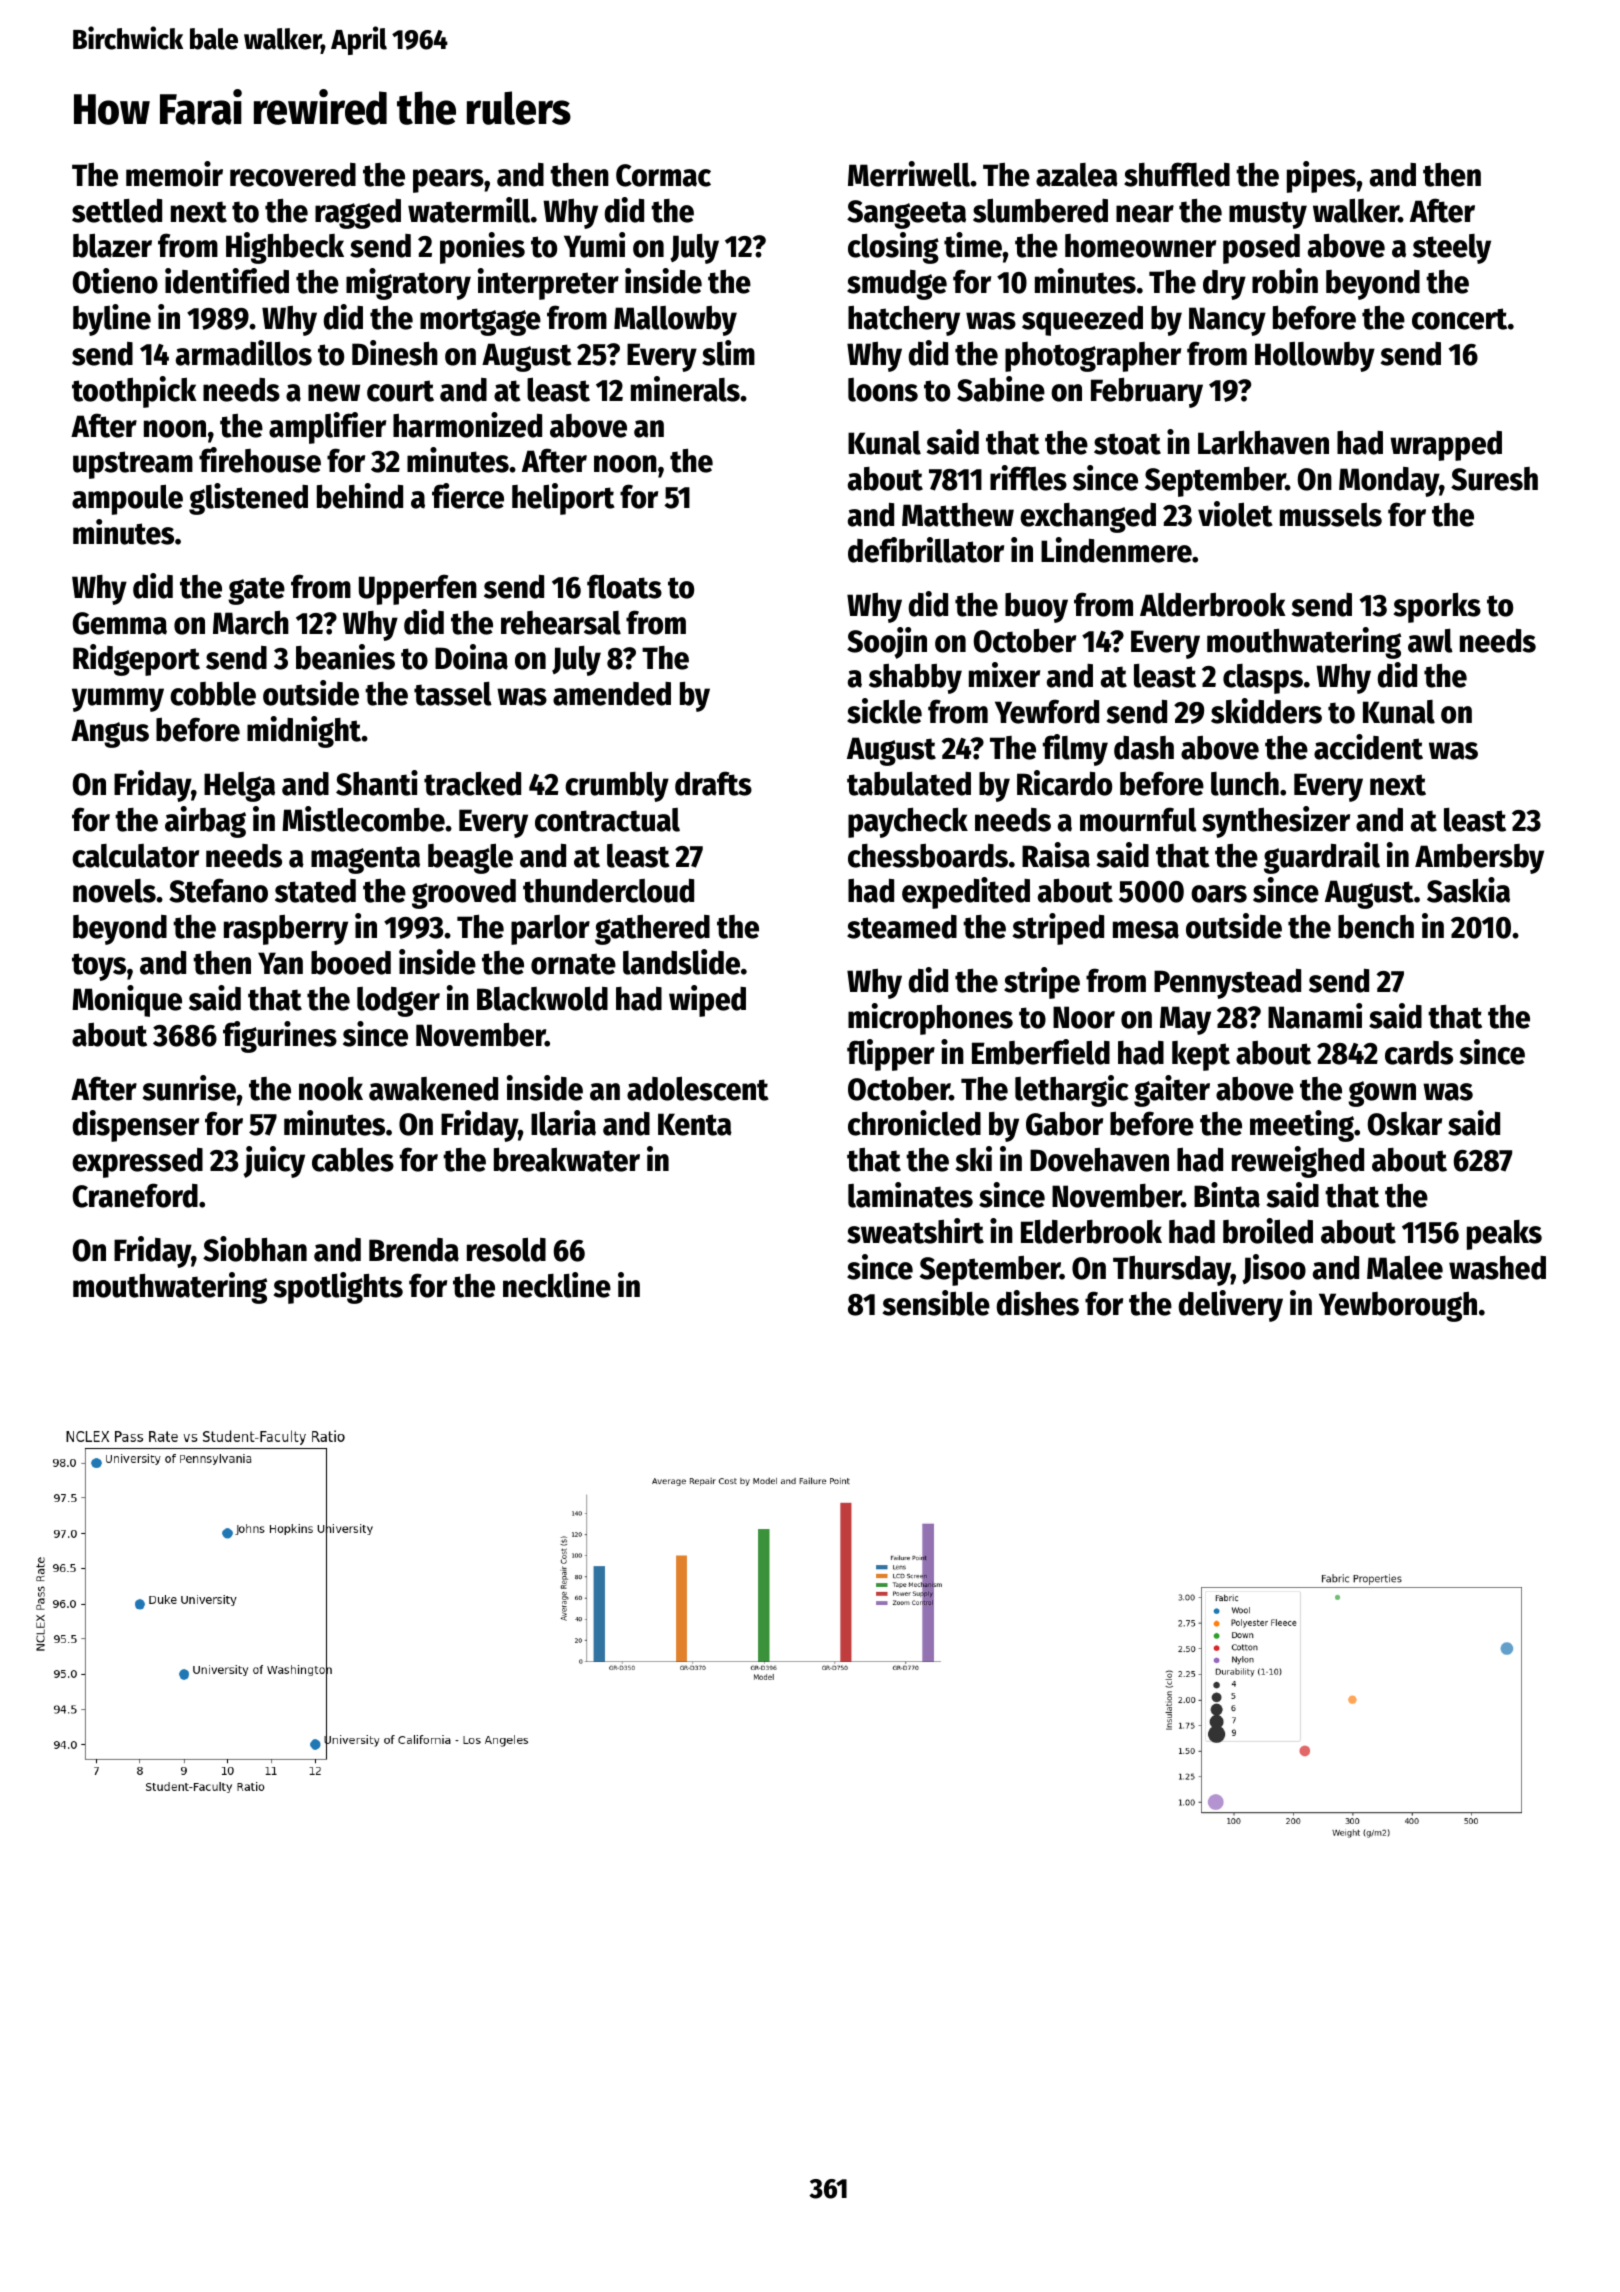 This document has width=1620, height=2292. Describe the element at coordinates (698, 1088) in the document. I see `adolescent` at that location.
